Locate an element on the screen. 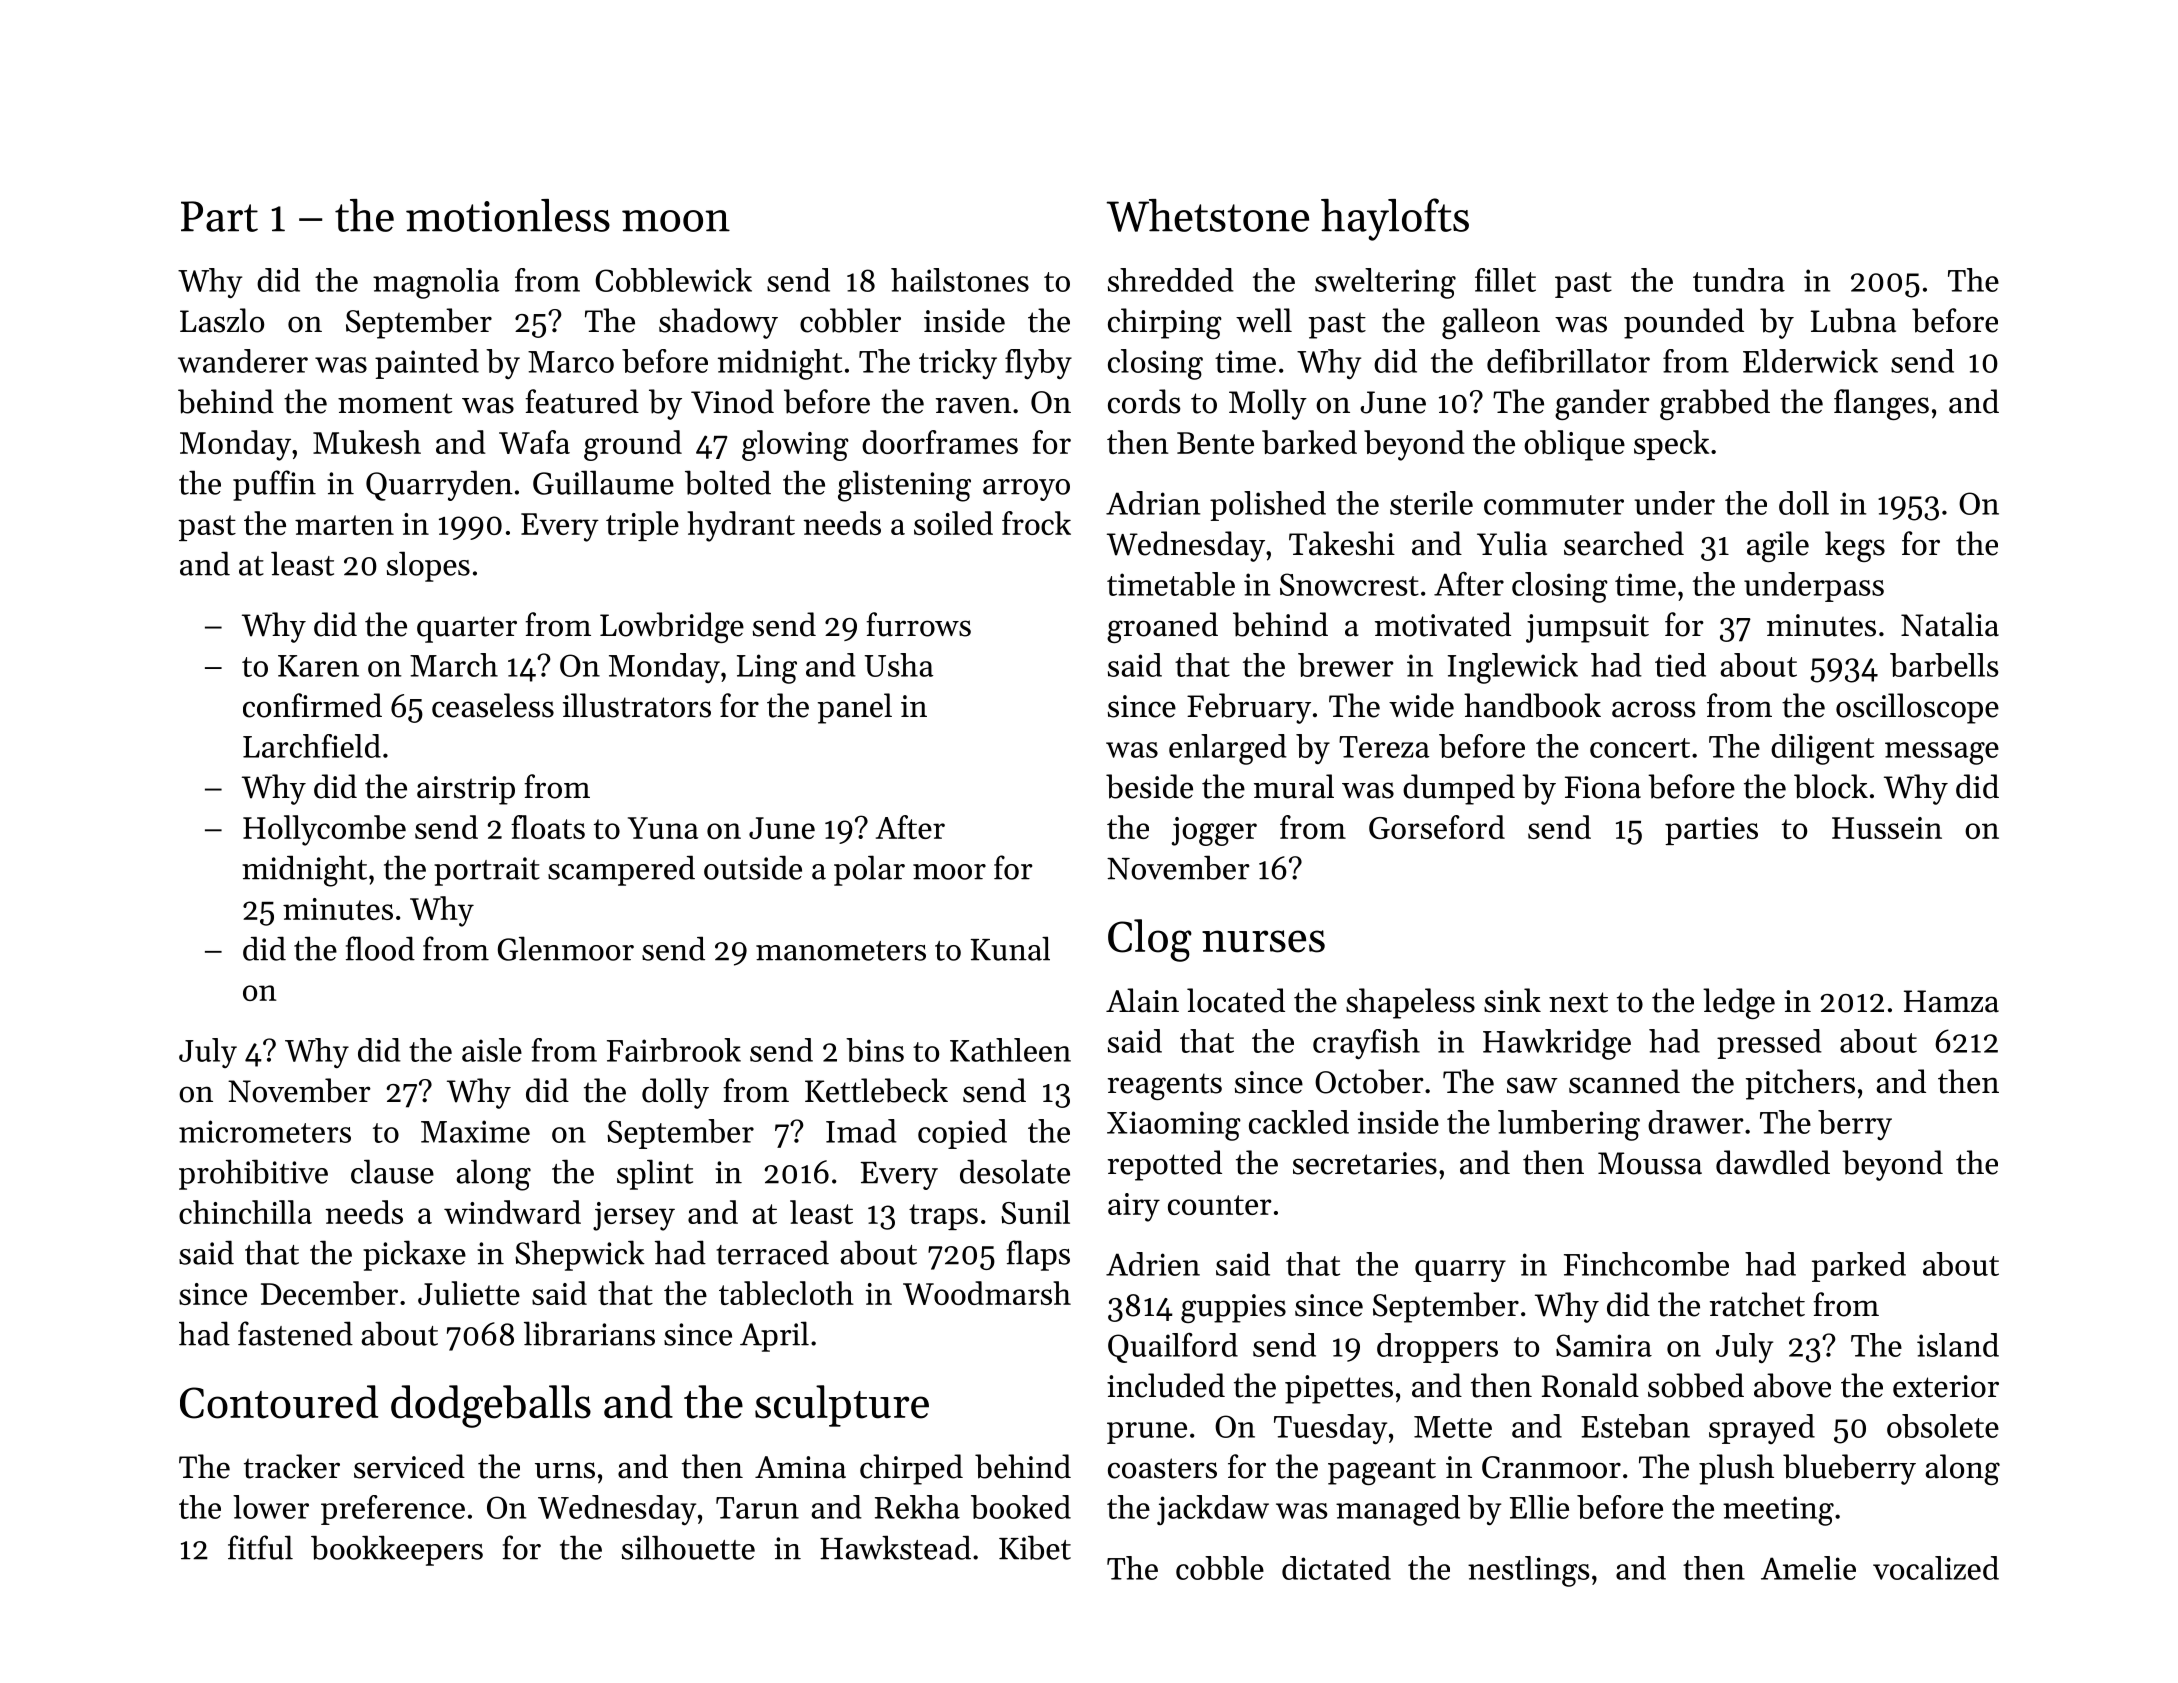 The height and width of the screenshot is (1683, 2178). moon is located at coordinates (676, 221).
